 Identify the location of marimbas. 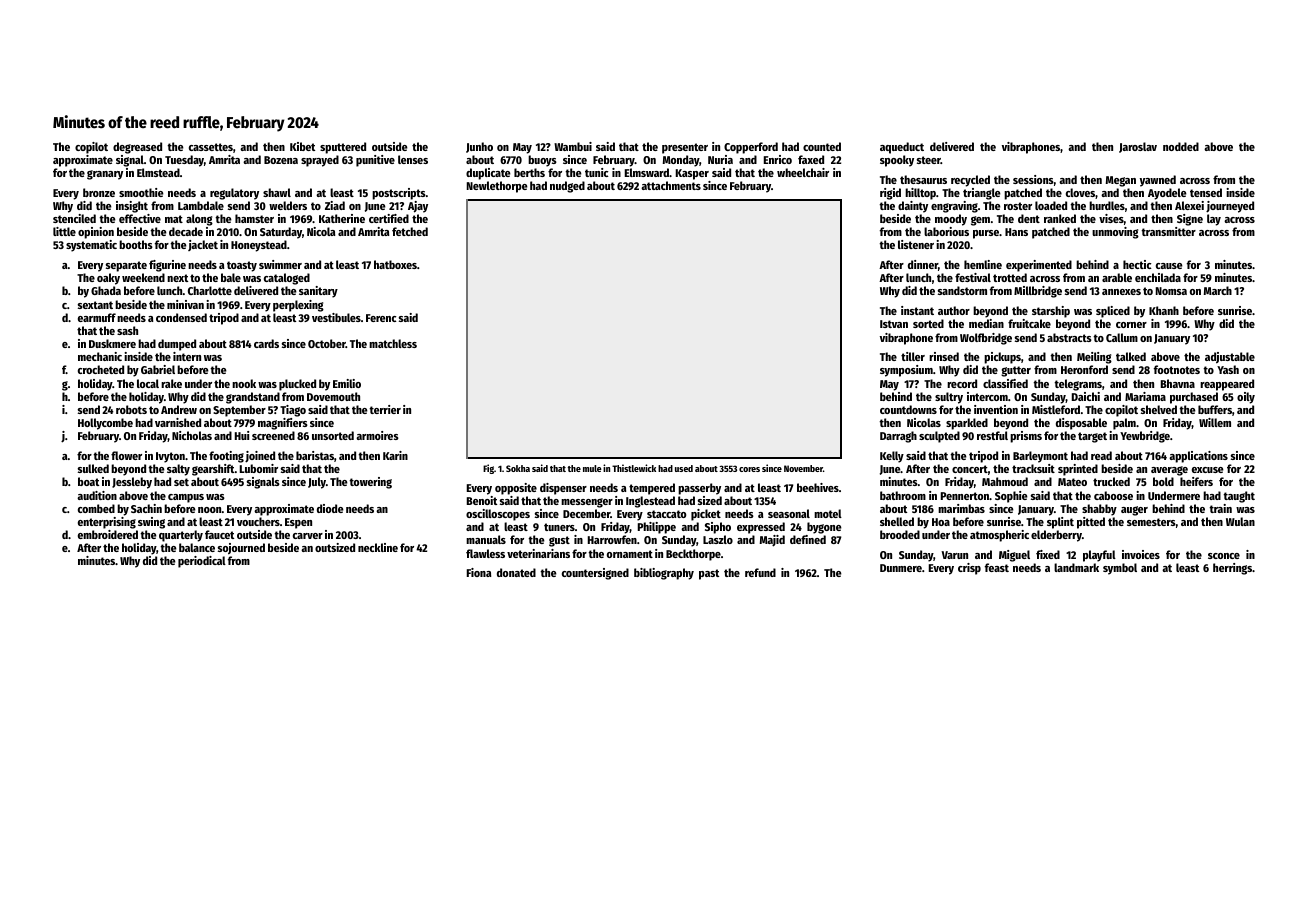
(961, 508).
